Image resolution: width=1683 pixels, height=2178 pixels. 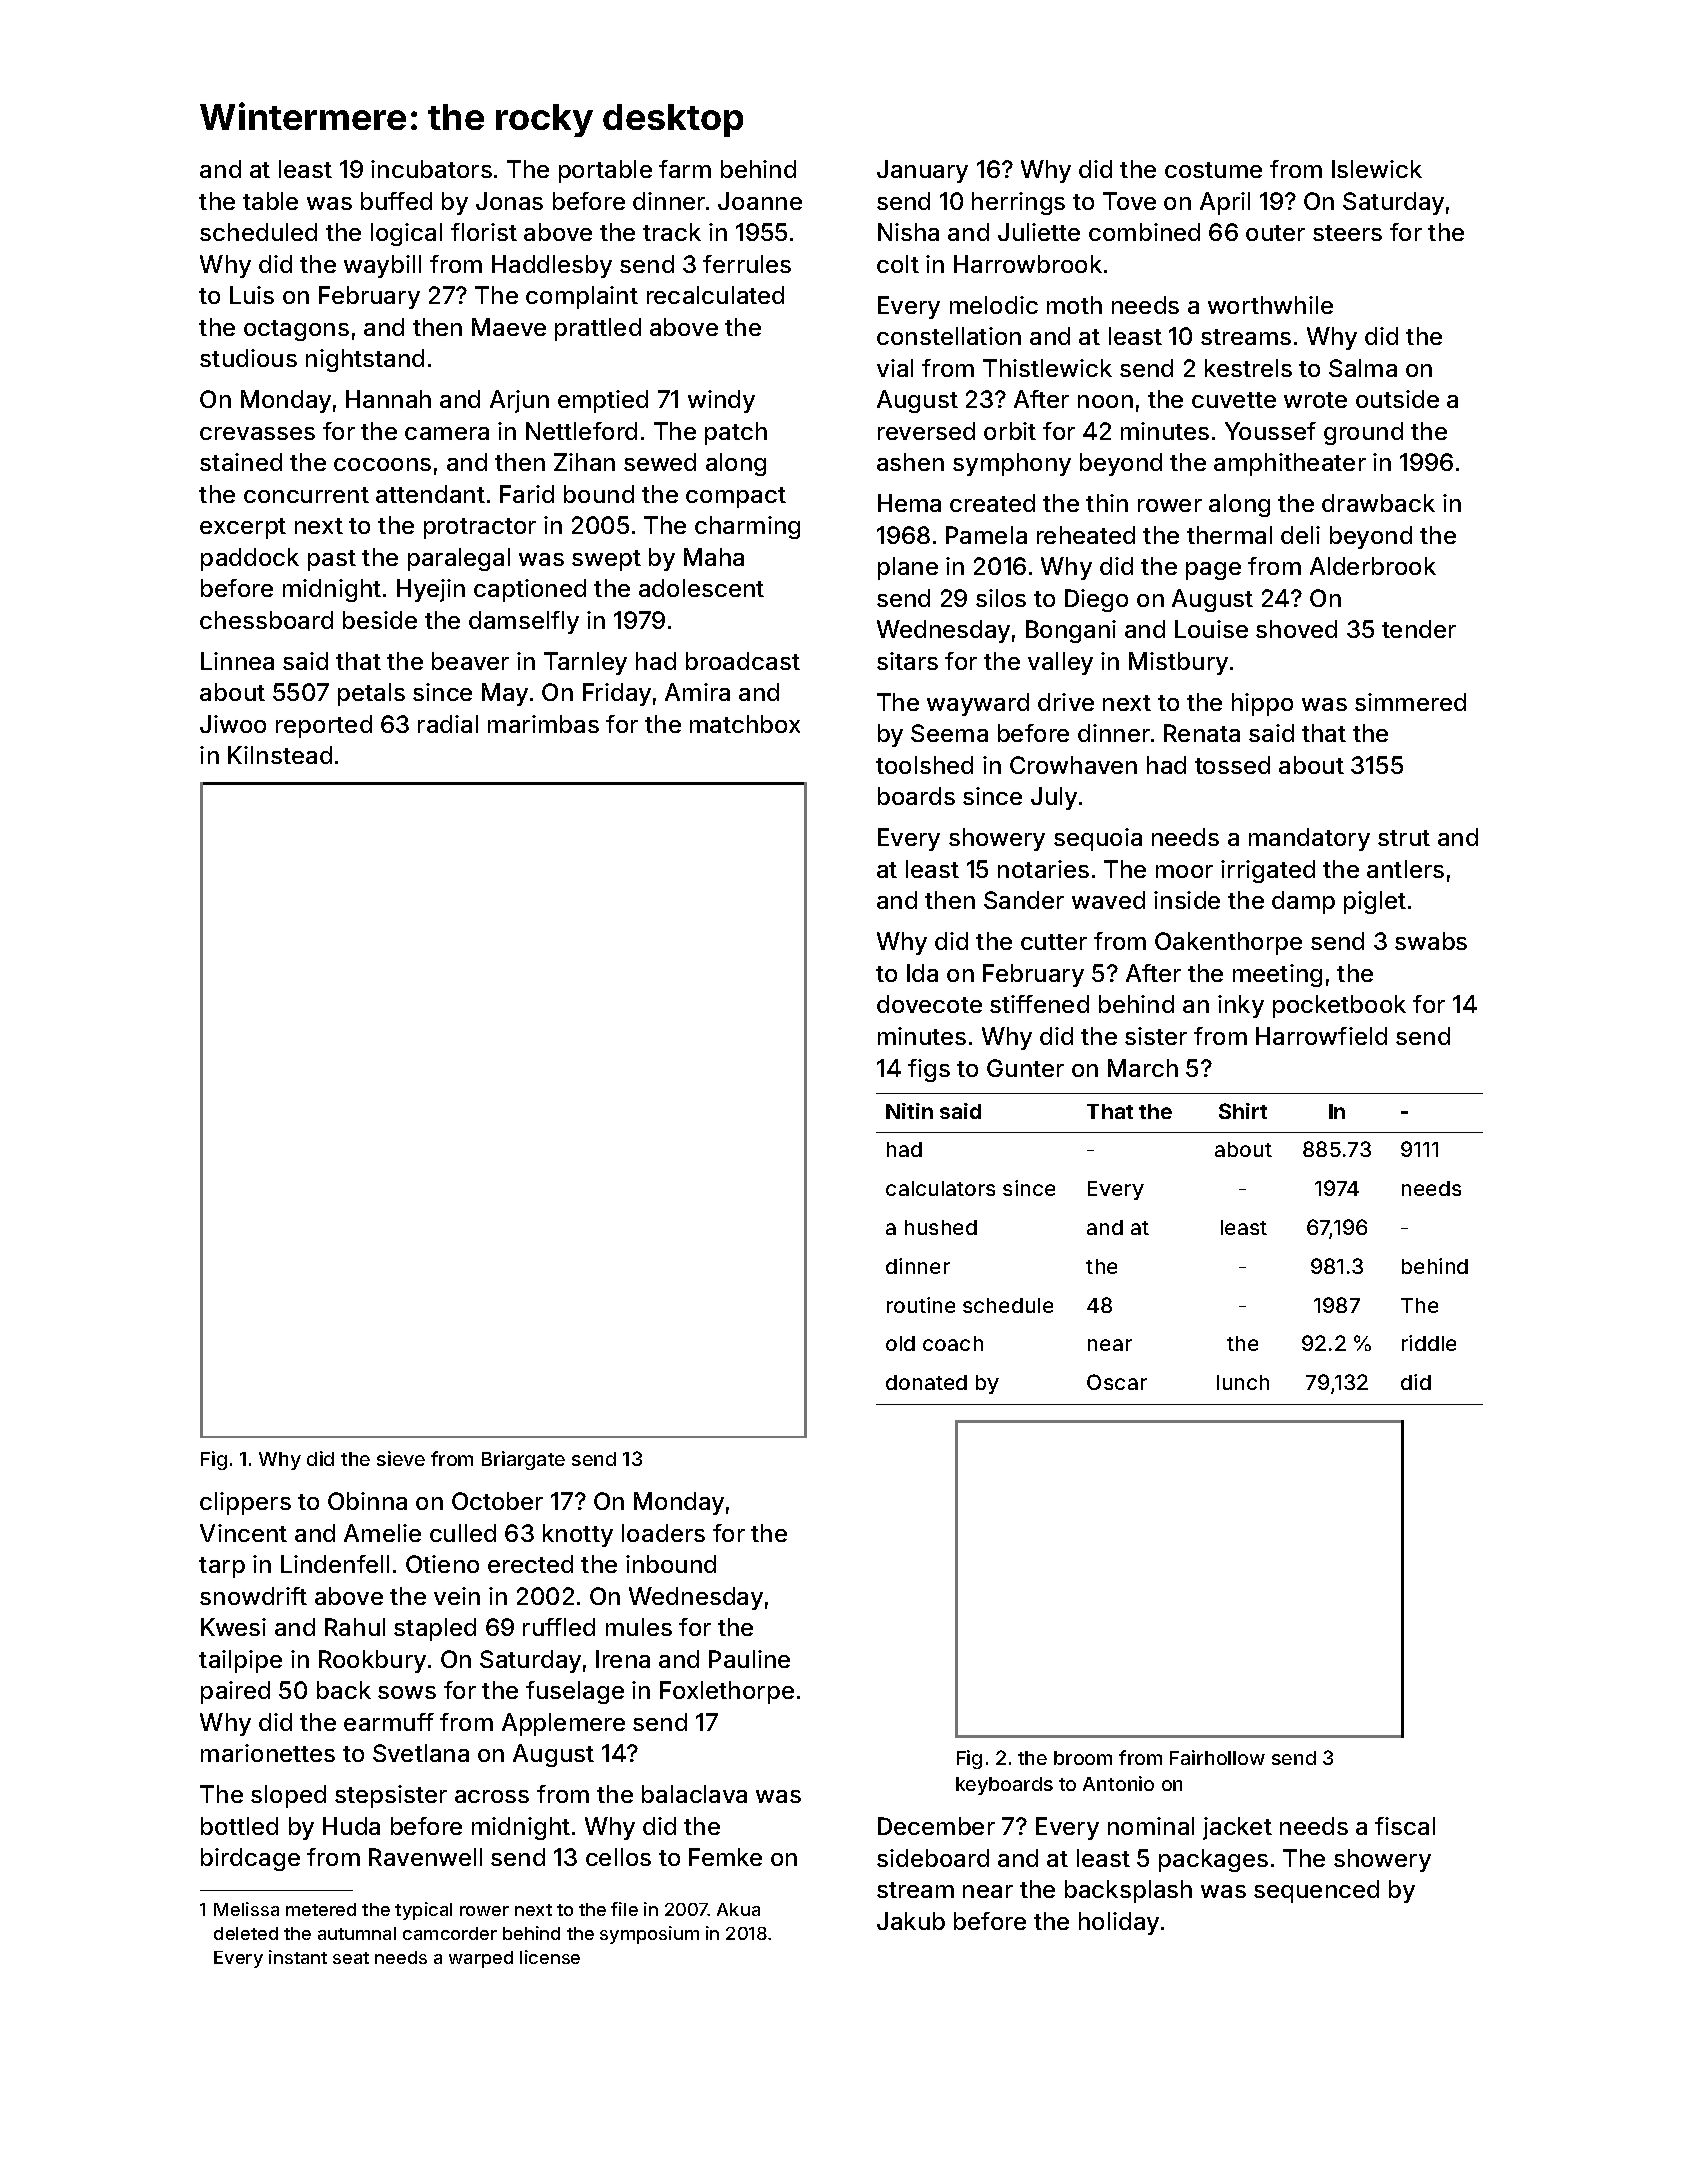 I want to click on farm, so click(x=685, y=169).
